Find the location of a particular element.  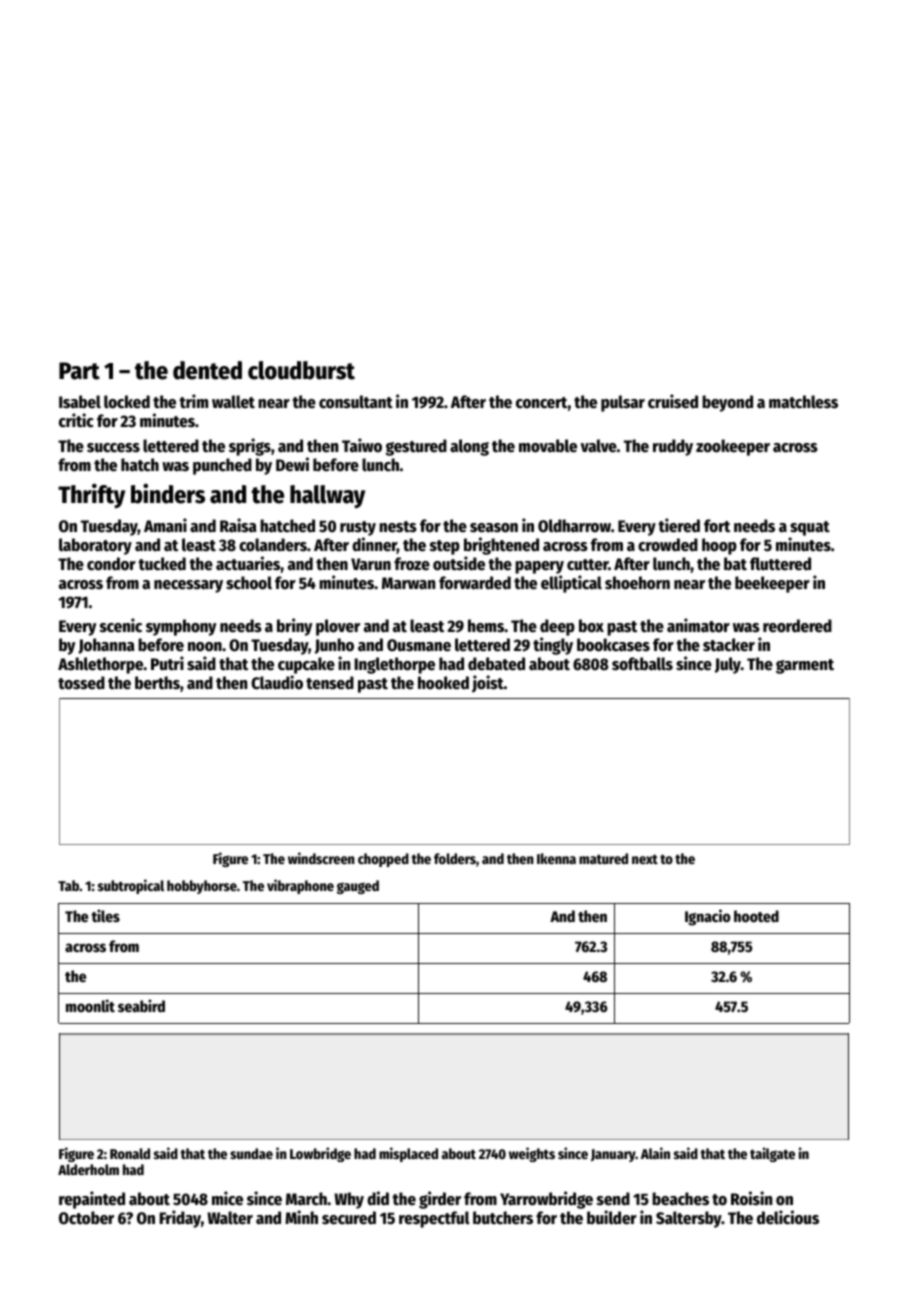

Ronald is located at coordinates (130, 1153).
